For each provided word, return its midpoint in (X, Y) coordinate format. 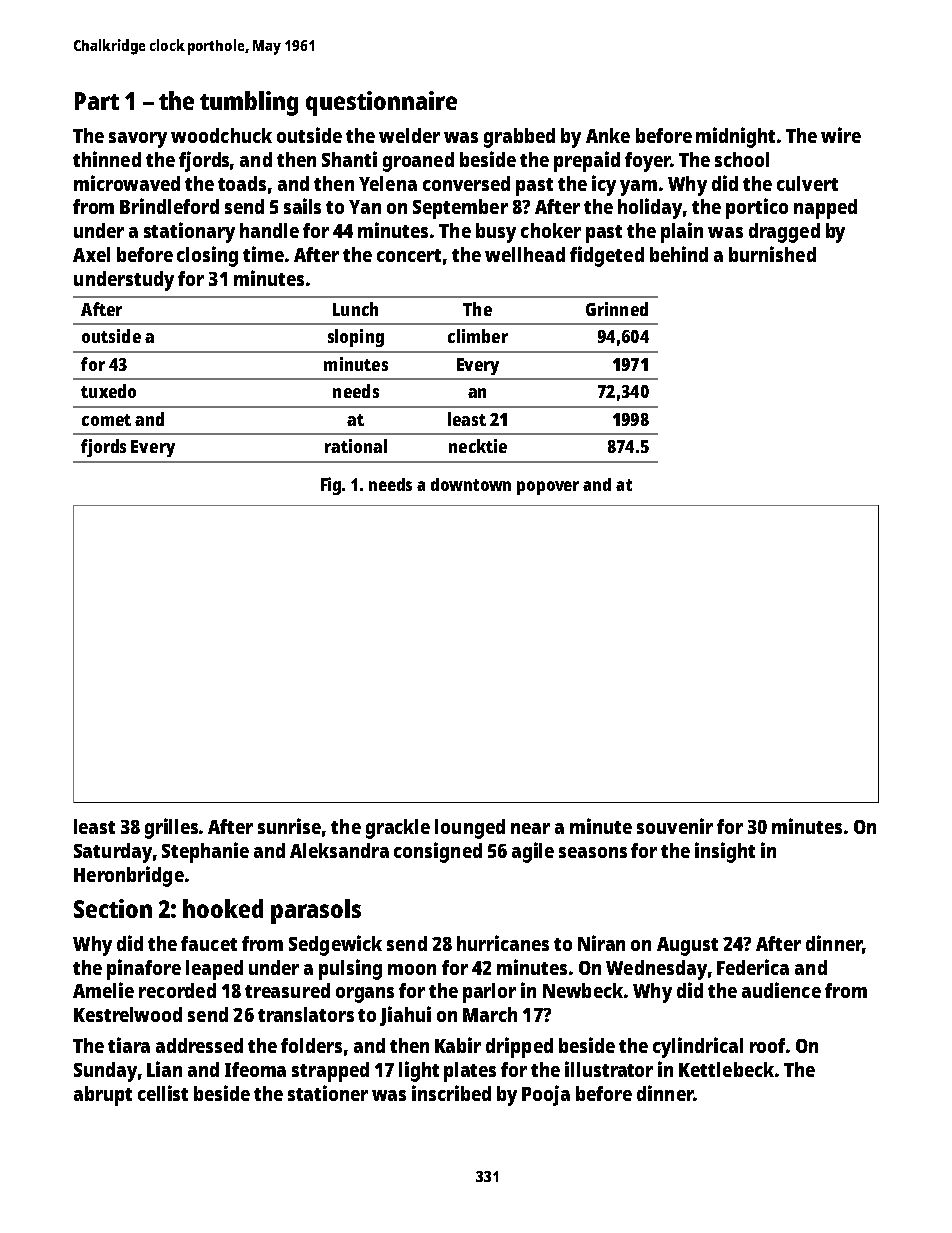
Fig (331, 486)
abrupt (103, 1096)
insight (725, 852)
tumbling (249, 103)
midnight (735, 137)
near (530, 828)
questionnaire (381, 103)
